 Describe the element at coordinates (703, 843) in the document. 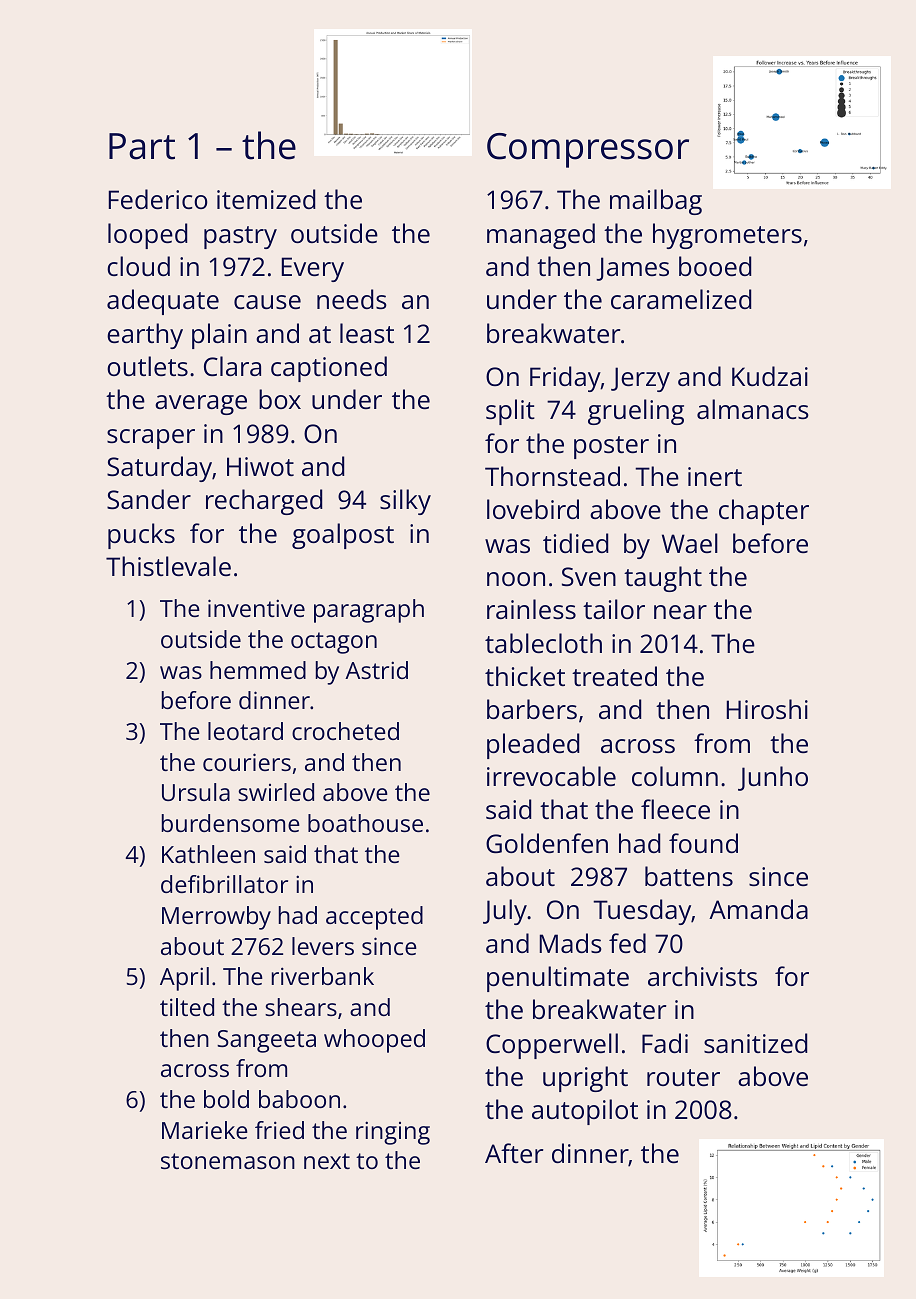

I see `found` at that location.
